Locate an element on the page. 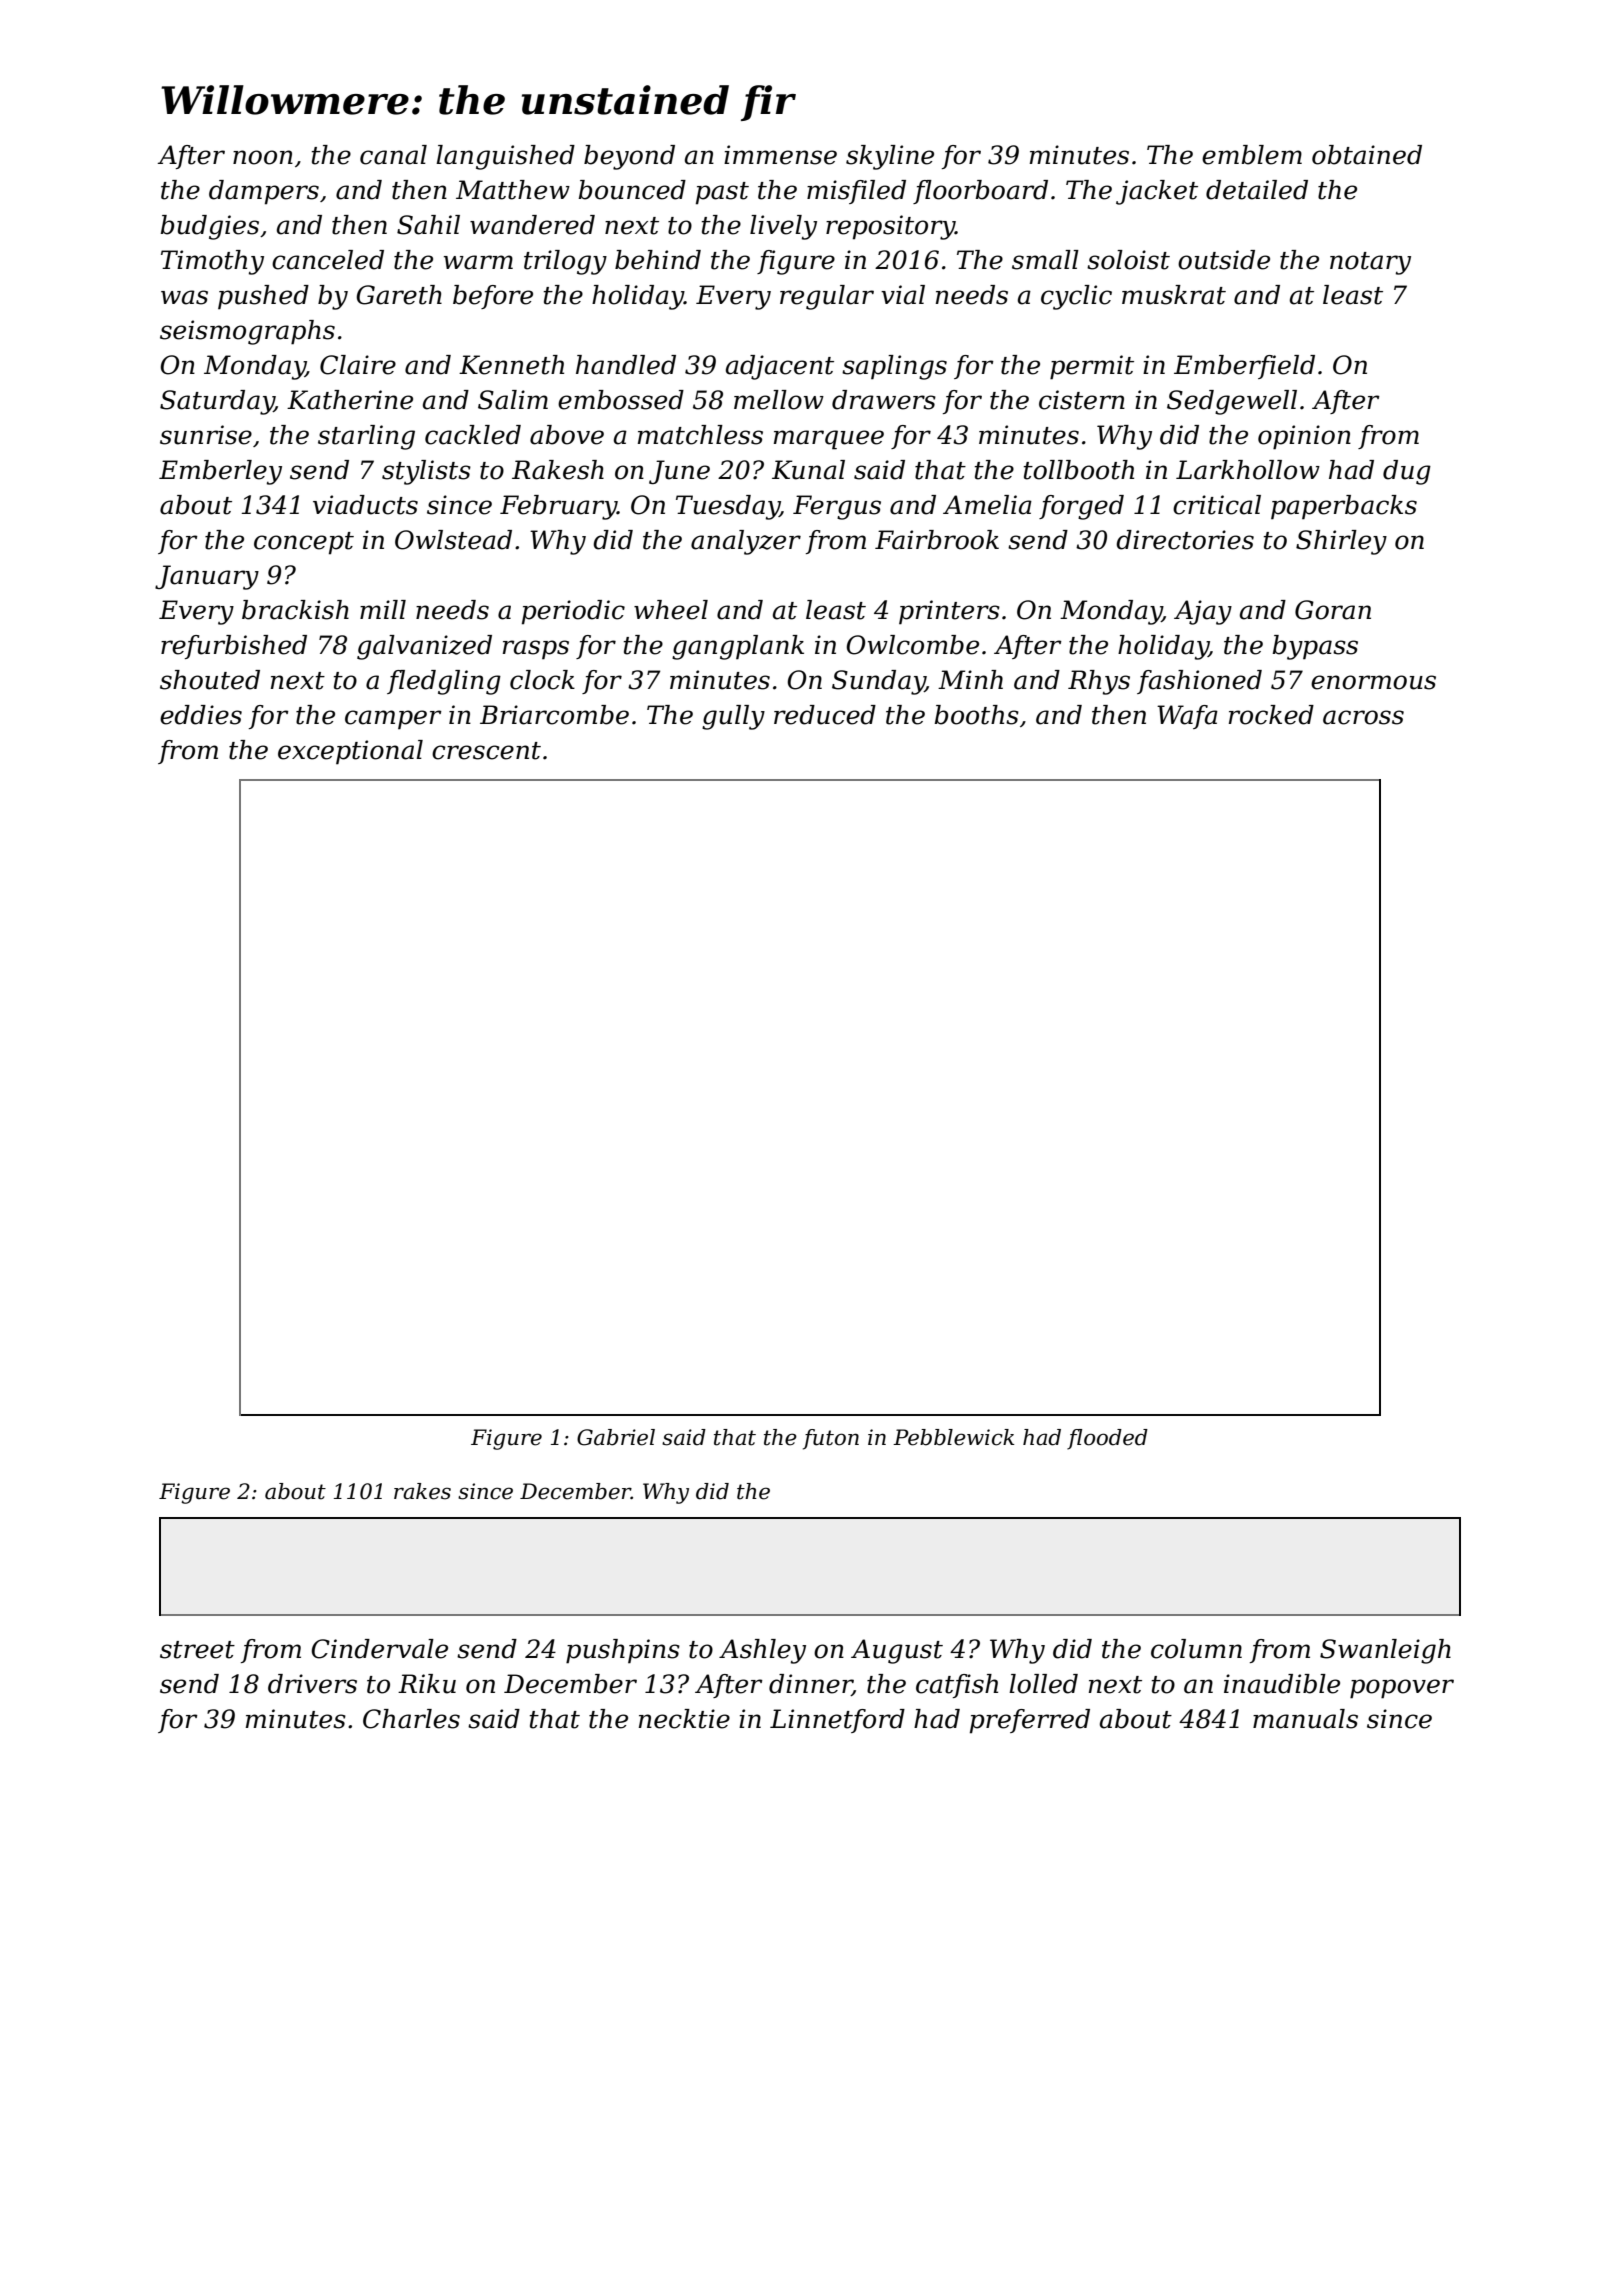  crescent is located at coordinates (486, 751).
